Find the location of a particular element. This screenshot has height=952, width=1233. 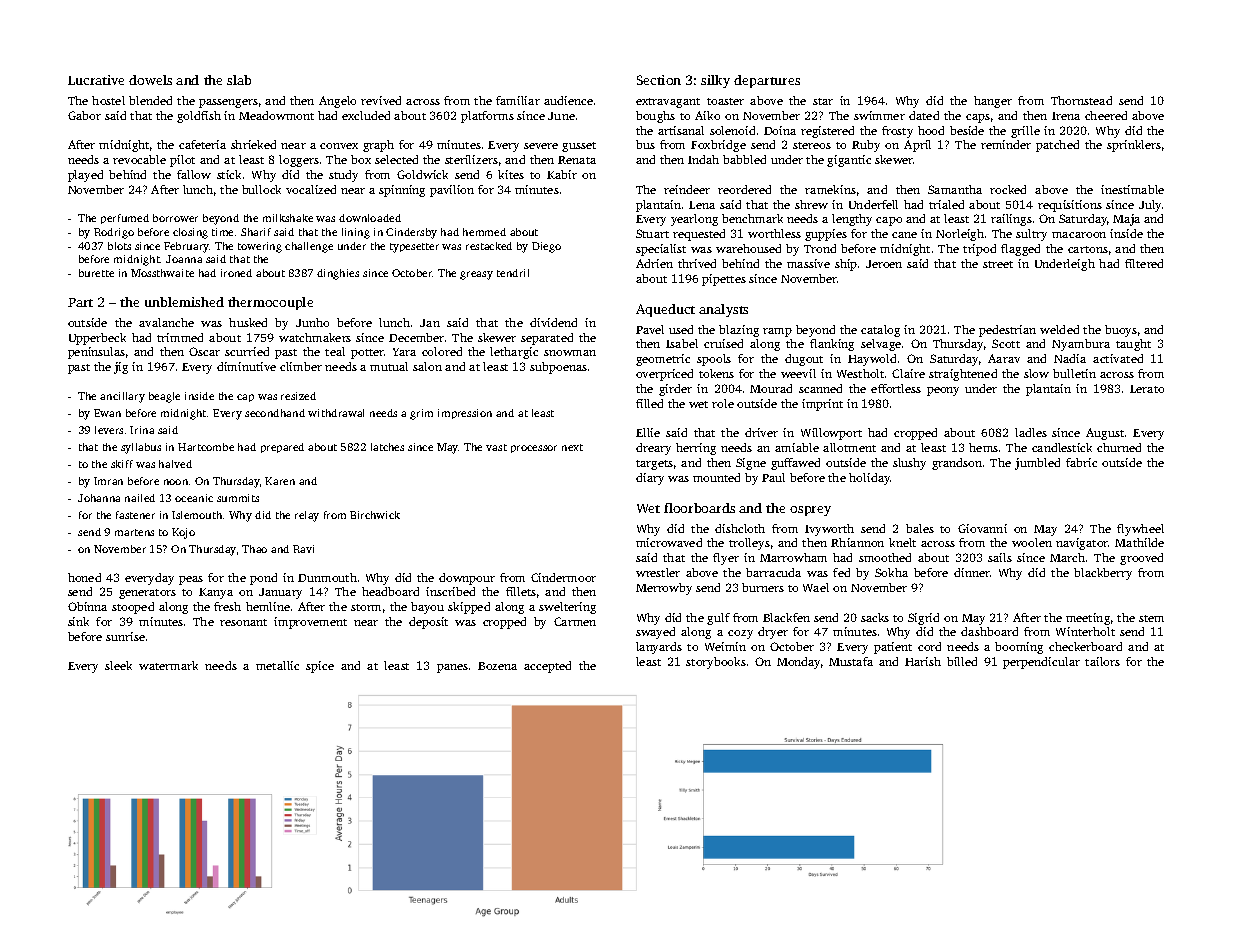

latches is located at coordinates (387, 447).
